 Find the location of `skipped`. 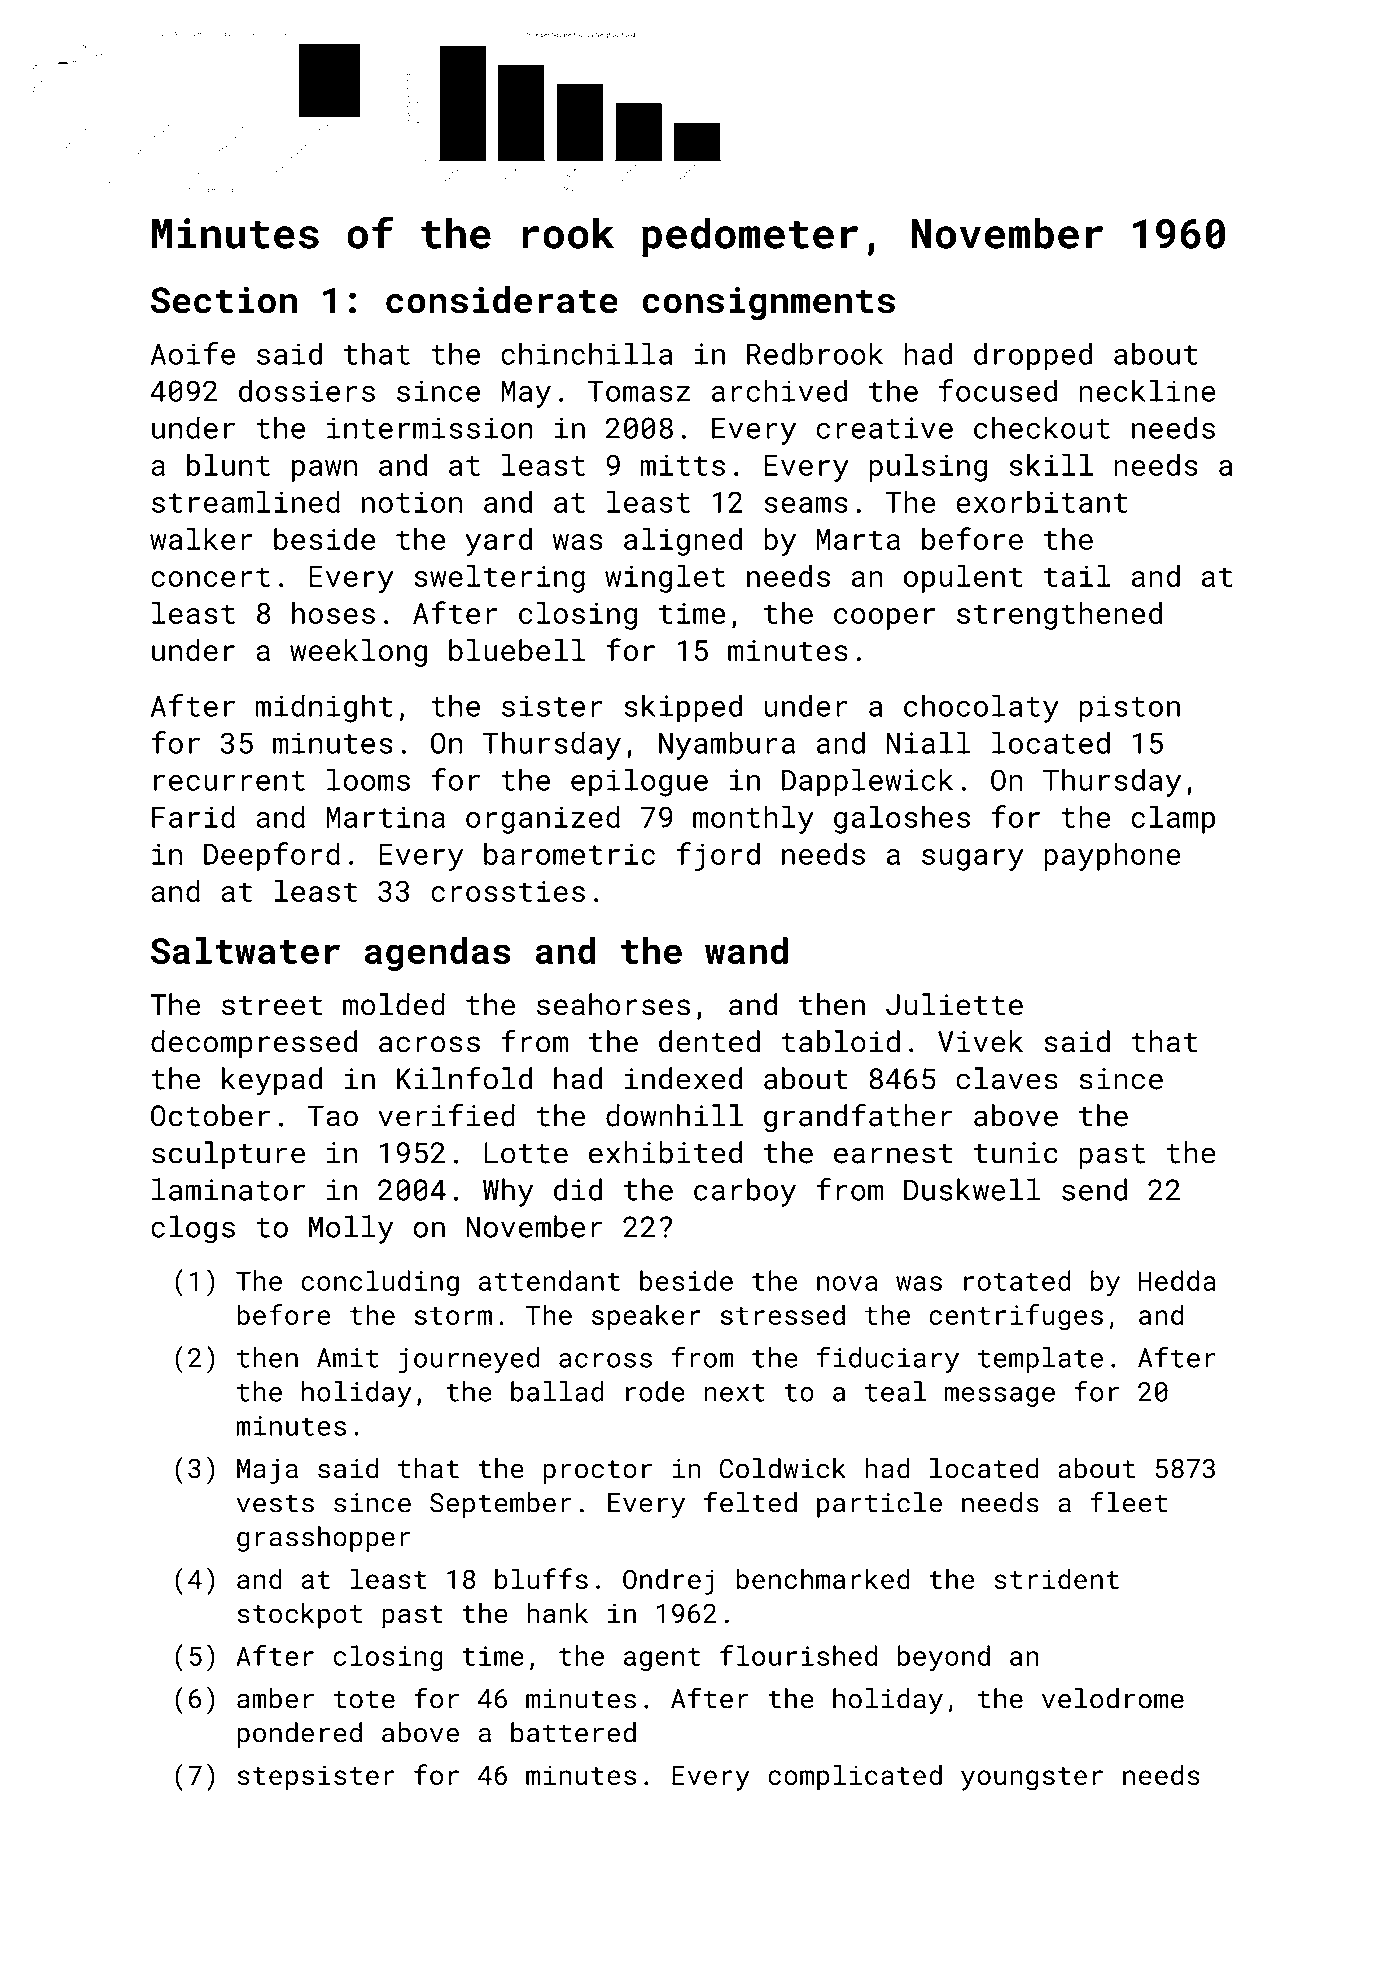

skipped is located at coordinates (683, 708).
